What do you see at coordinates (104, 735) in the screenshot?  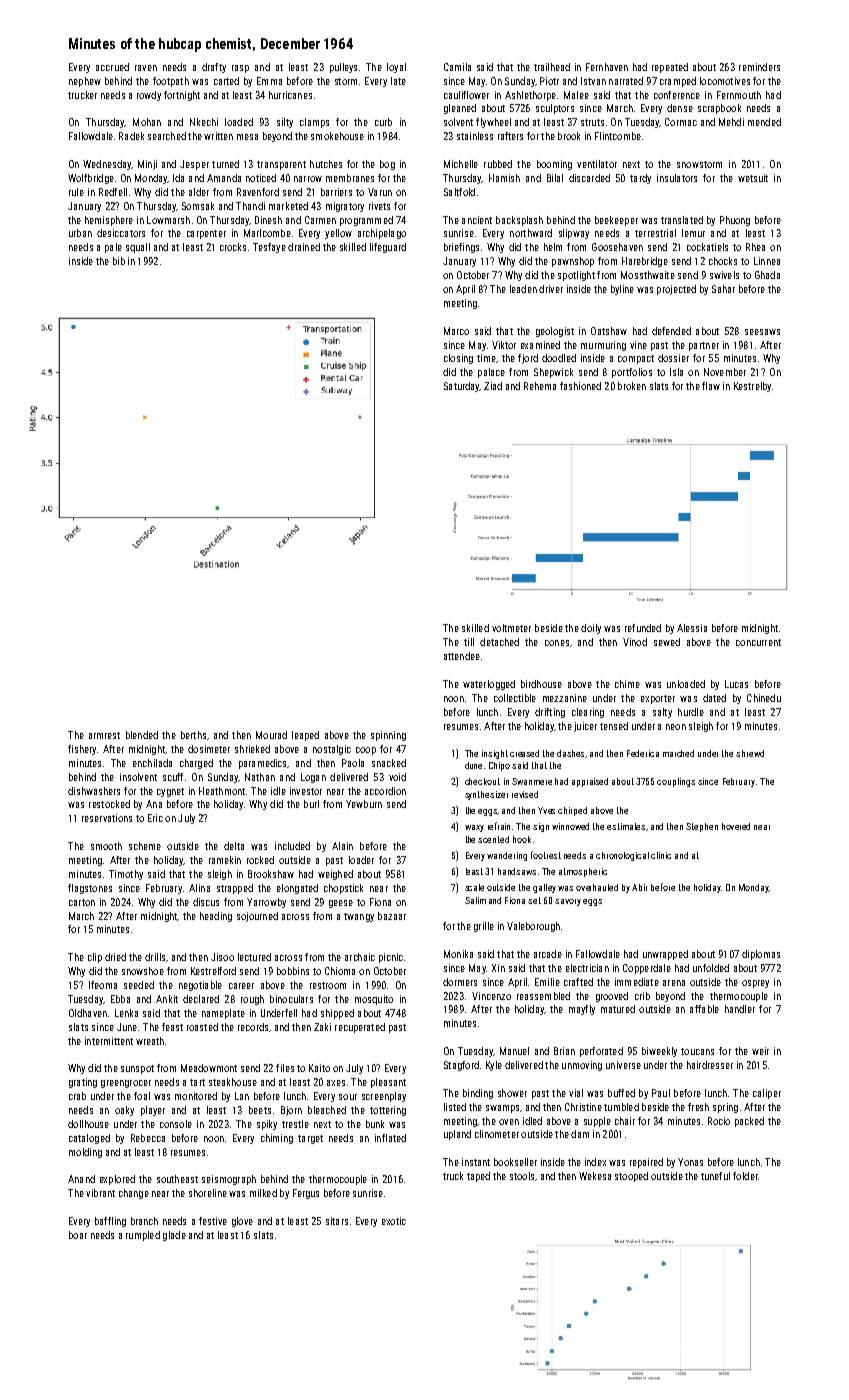 I see `armrest` at bounding box center [104, 735].
